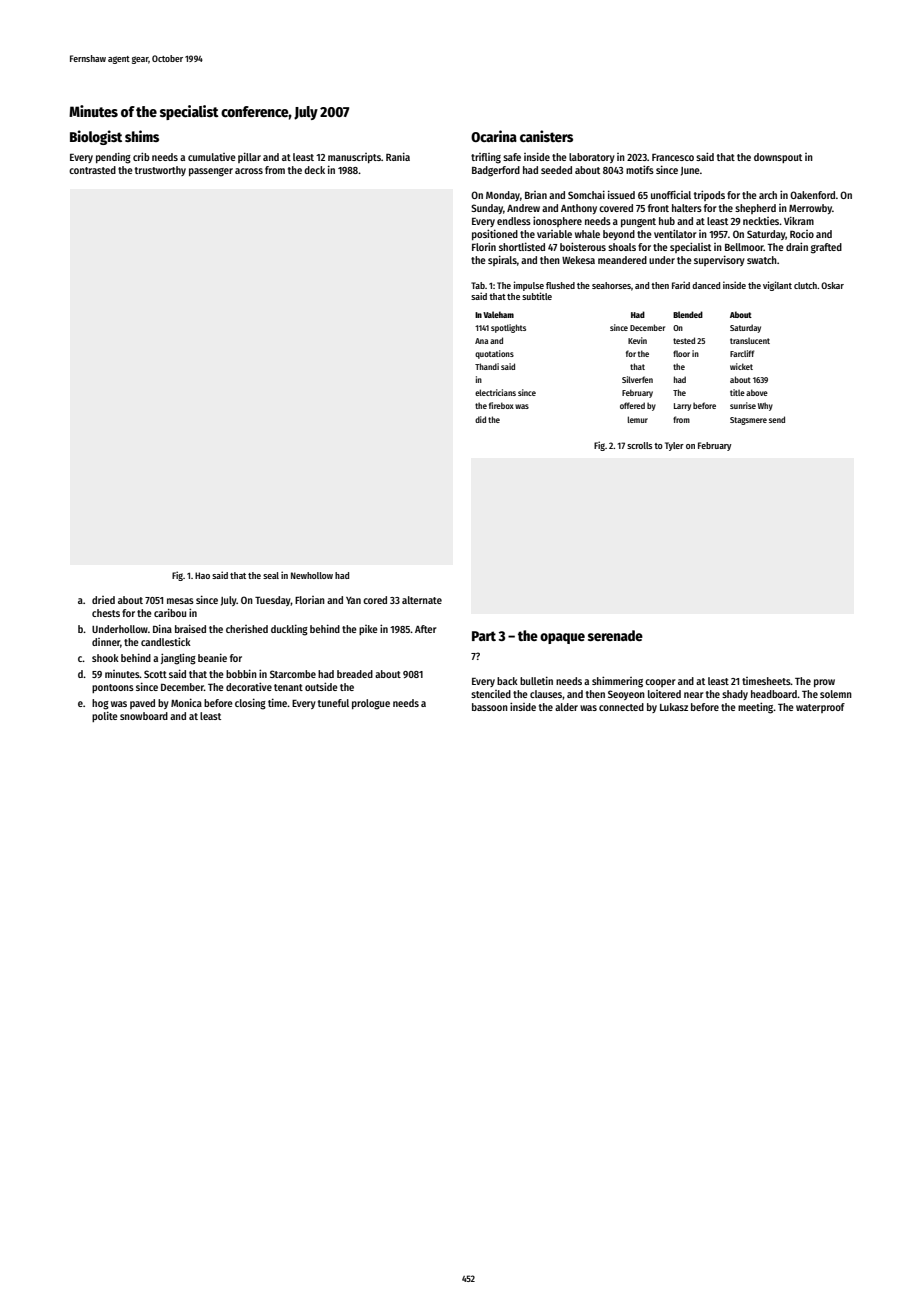 The image size is (924, 1308). I want to click on cumulative, so click(212, 157).
